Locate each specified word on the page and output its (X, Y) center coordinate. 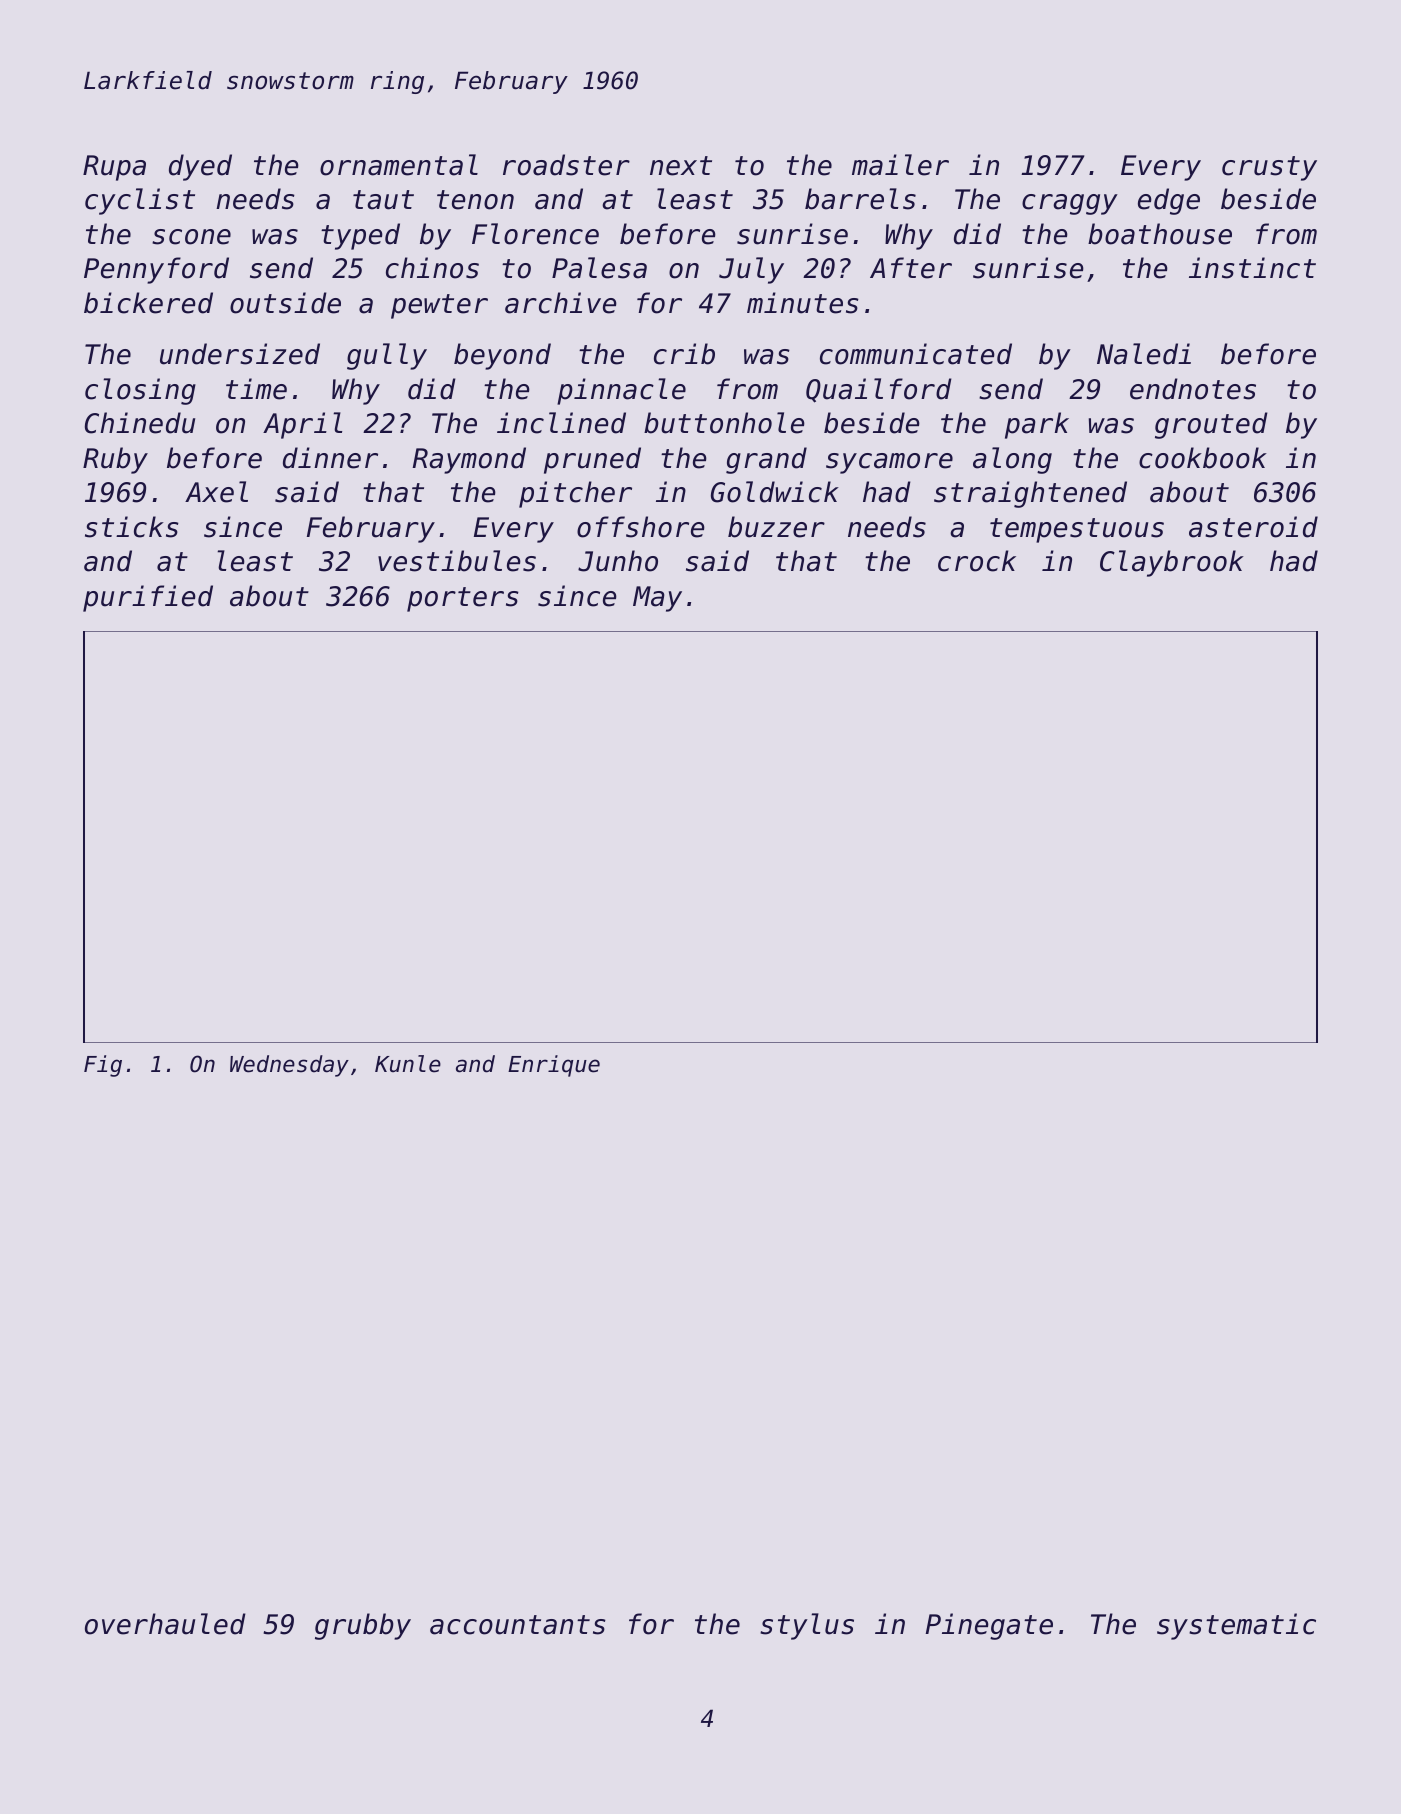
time (256, 389)
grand (766, 460)
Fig (103, 1066)
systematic (1236, 1626)
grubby (363, 1626)
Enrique (554, 1066)
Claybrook (1172, 563)
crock (977, 561)
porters (463, 599)
